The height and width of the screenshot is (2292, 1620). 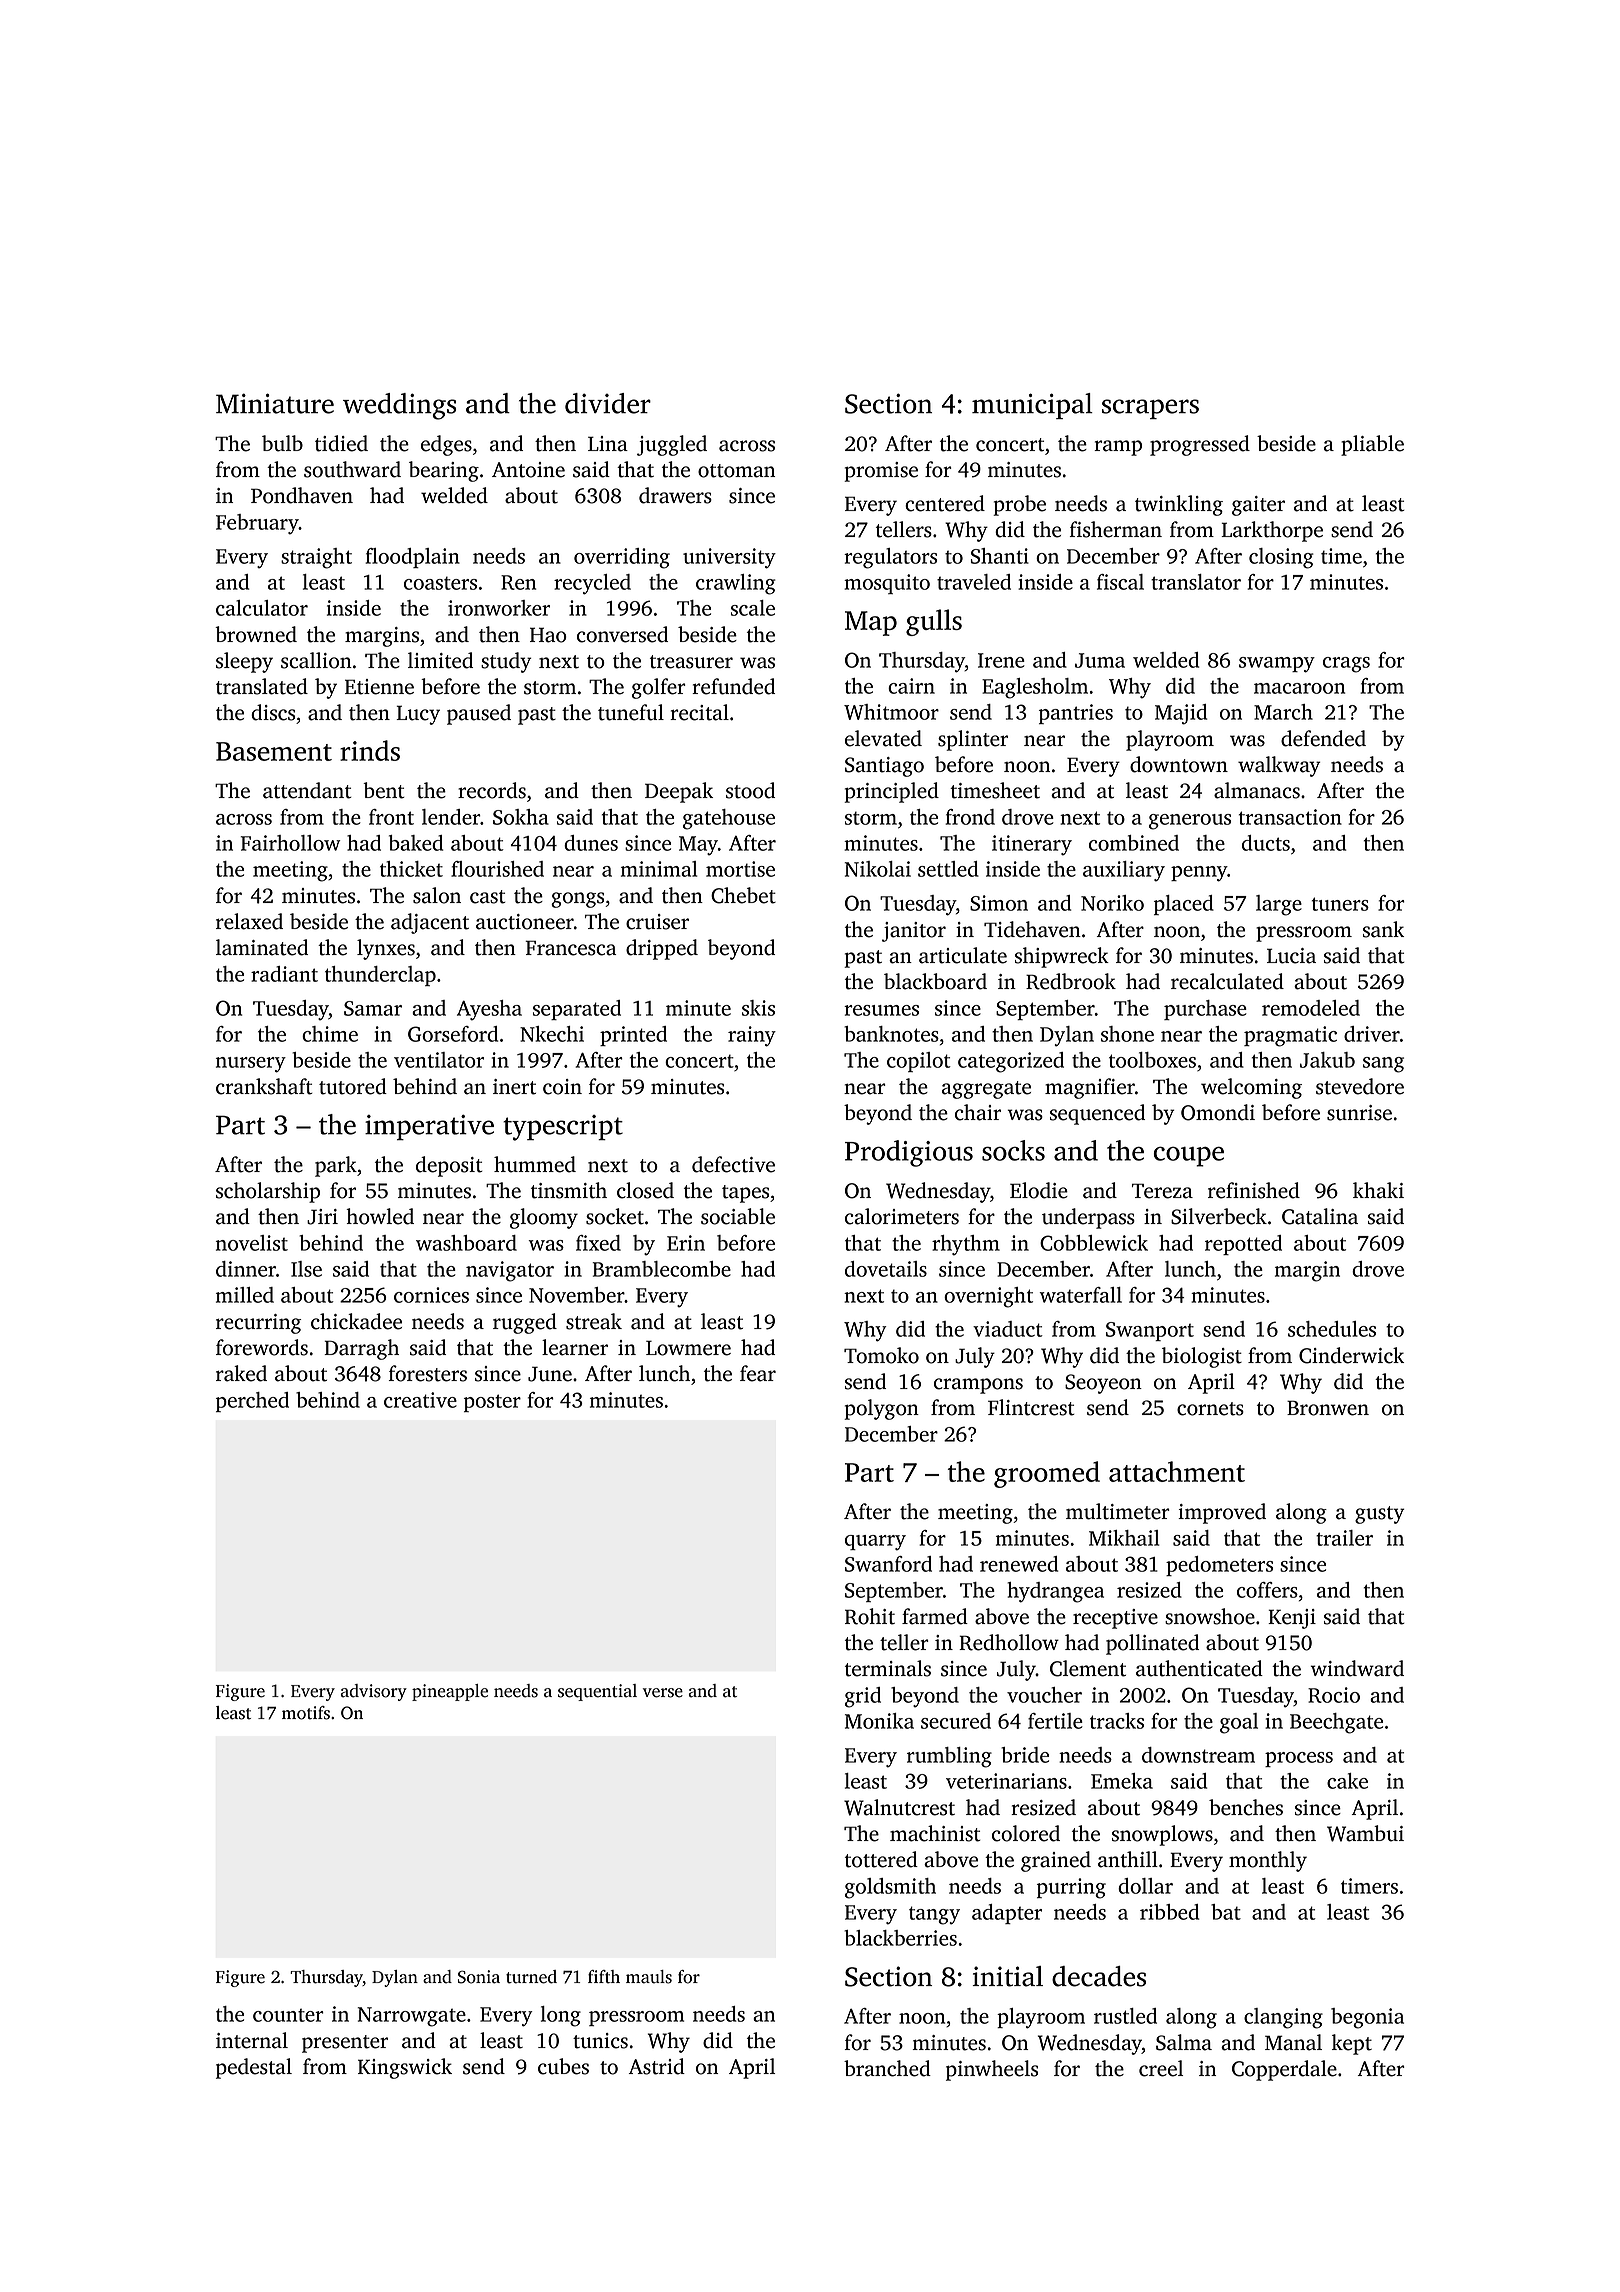 What do you see at coordinates (450, 1692) in the screenshot?
I see `pineapple` at bounding box center [450, 1692].
